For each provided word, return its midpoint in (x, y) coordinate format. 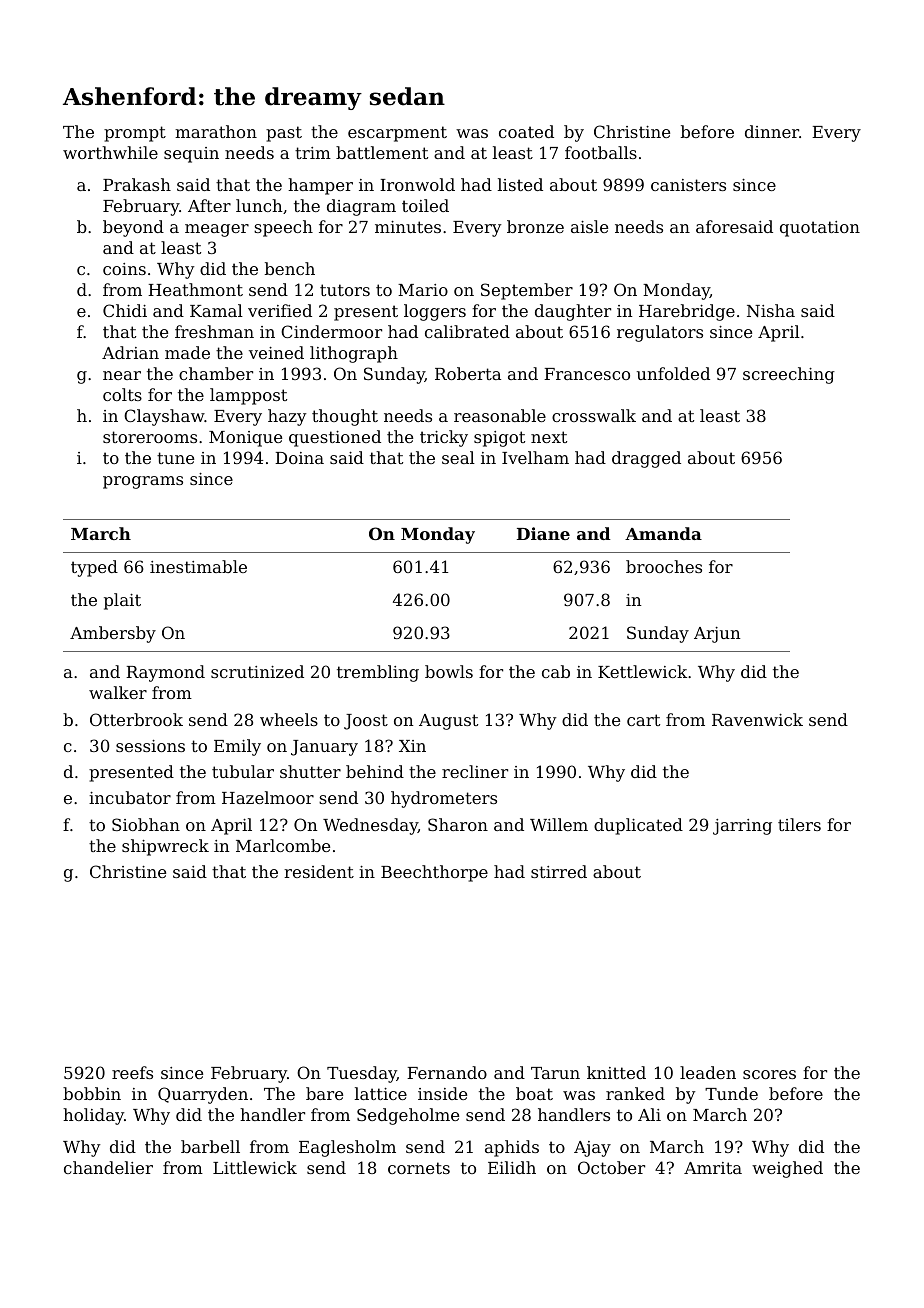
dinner (772, 131)
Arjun (717, 635)
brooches (664, 566)
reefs (132, 1072)
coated (526, 131)
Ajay (592, 1149)
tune (175, 458)
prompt (135, 134)
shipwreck (165, 847)
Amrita (713, 1168)
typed (94, 568)
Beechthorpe (434, 873)
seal (458, 457)
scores (769, 1074)
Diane (543, 533)
